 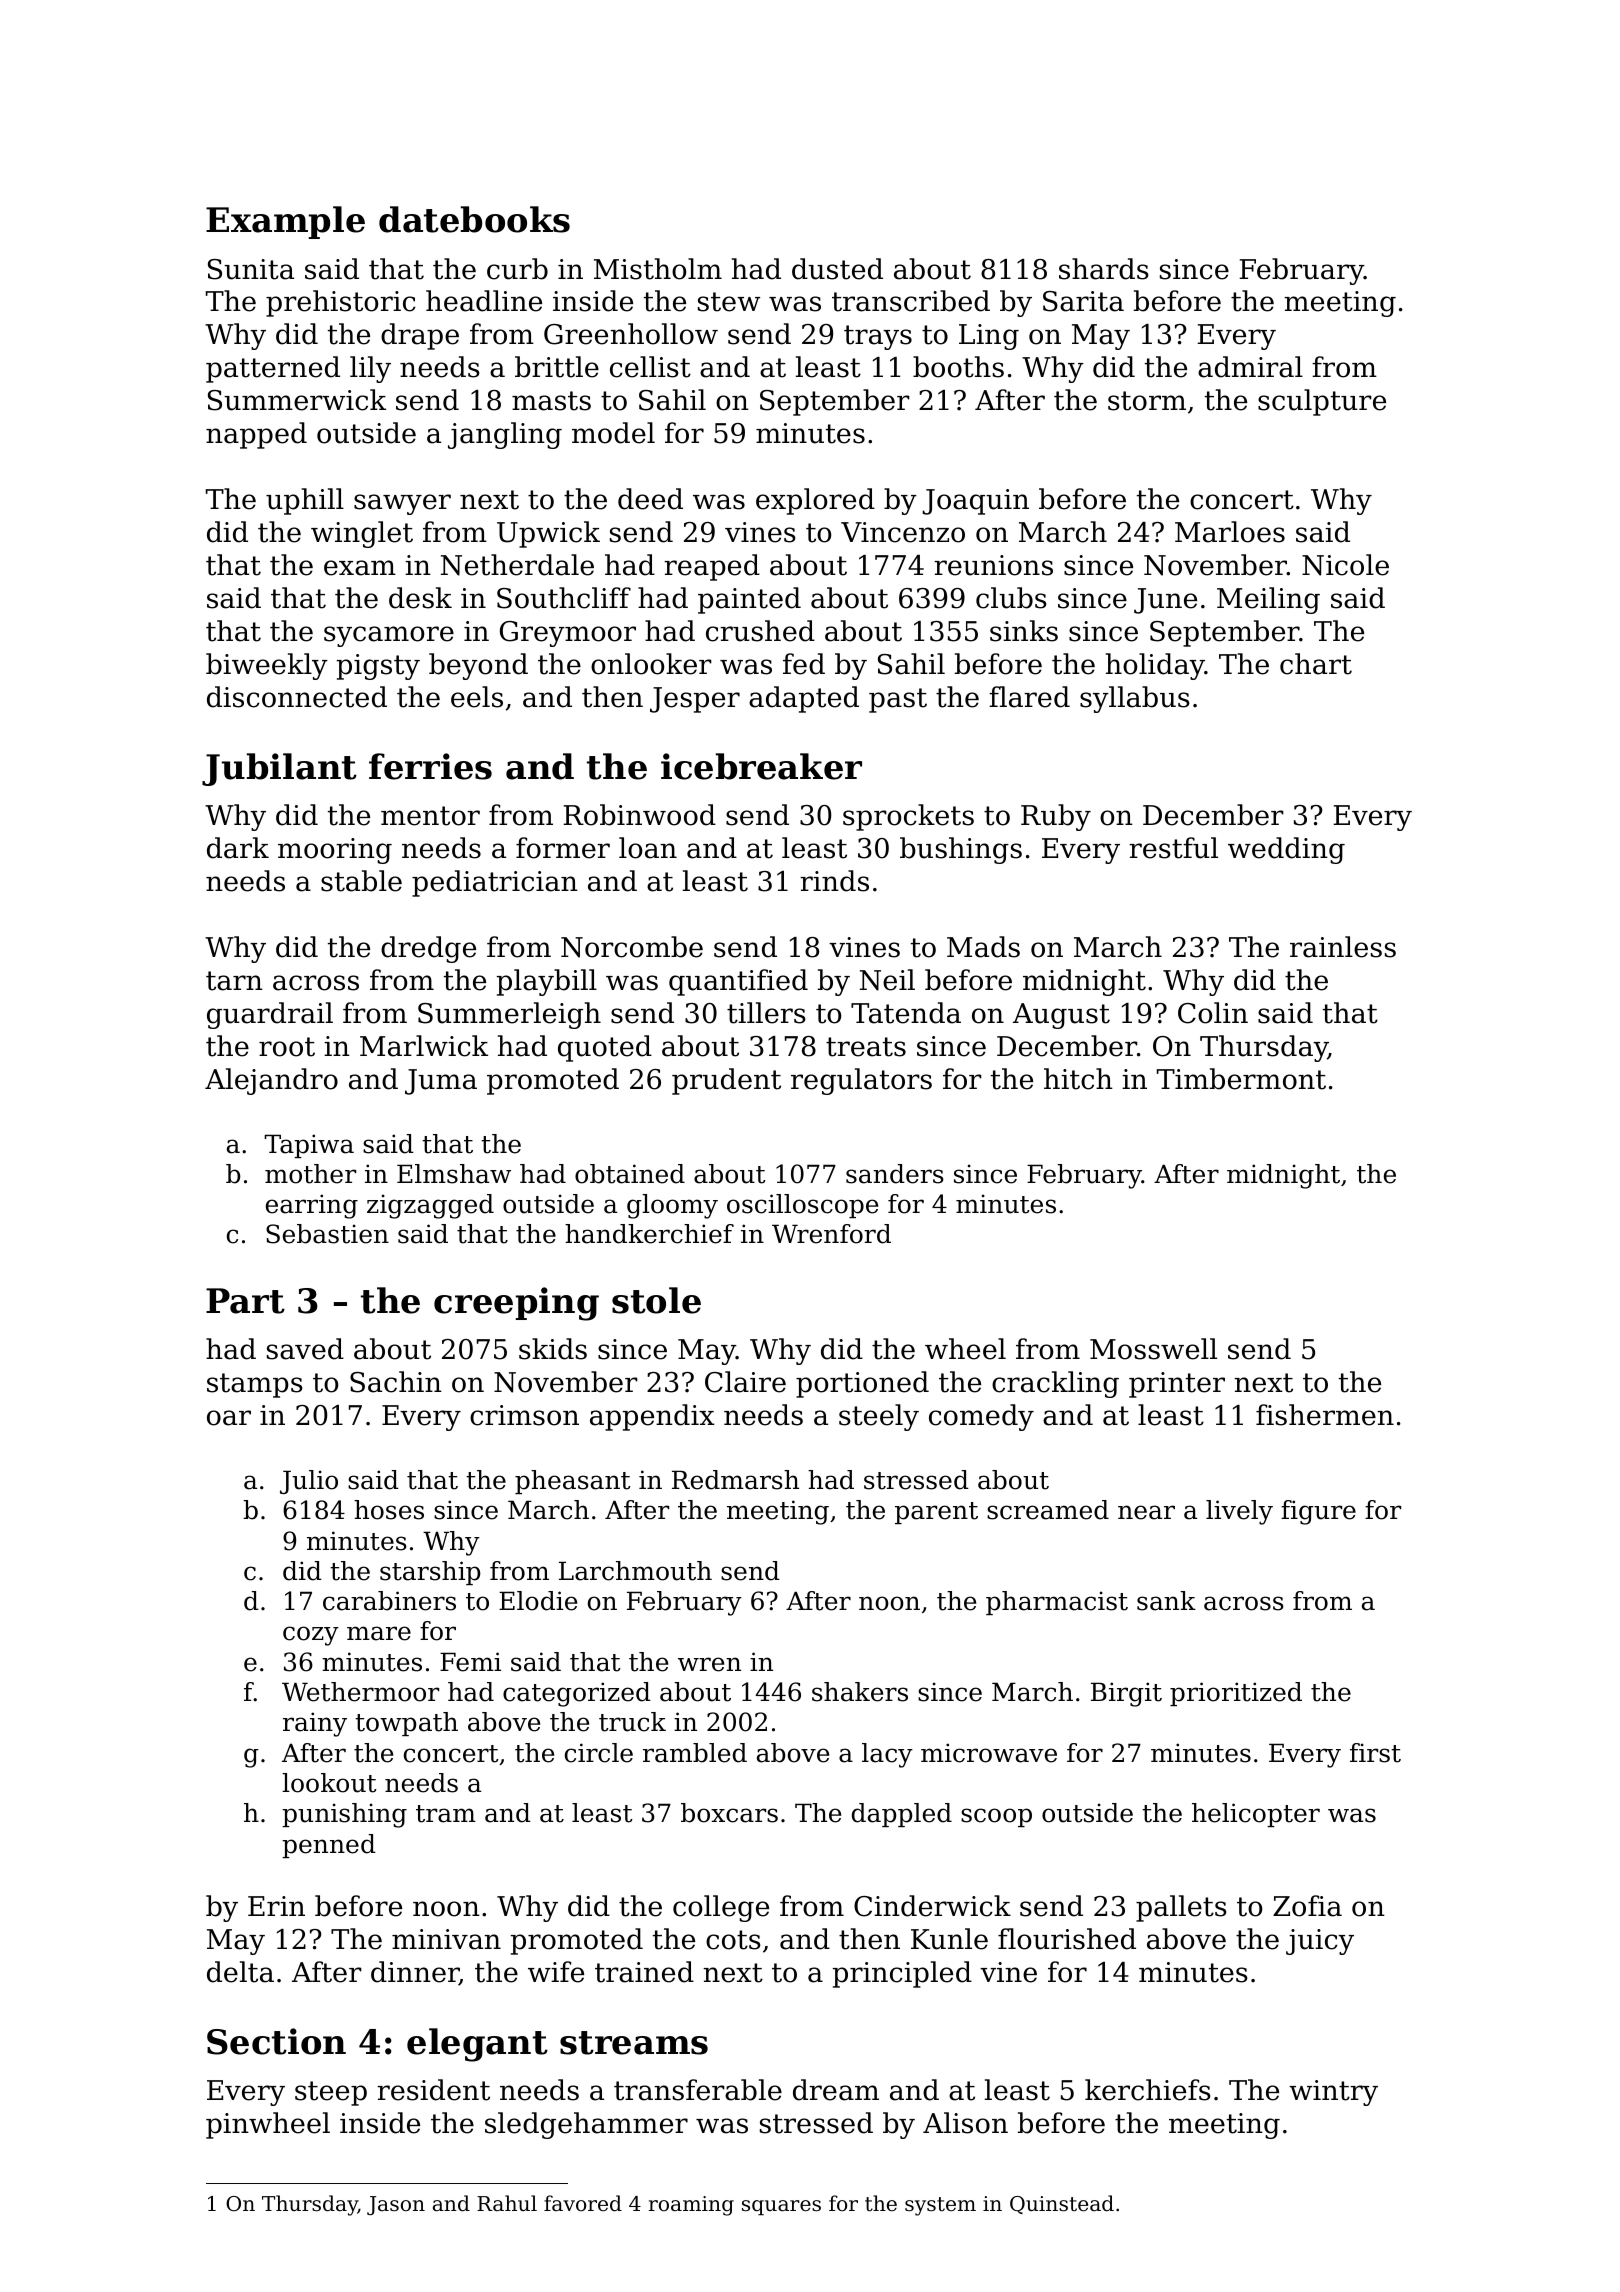 What do you see at coordinates (1104, 269) in the page?
I see `shards` at bounding box center [1104, 269].
